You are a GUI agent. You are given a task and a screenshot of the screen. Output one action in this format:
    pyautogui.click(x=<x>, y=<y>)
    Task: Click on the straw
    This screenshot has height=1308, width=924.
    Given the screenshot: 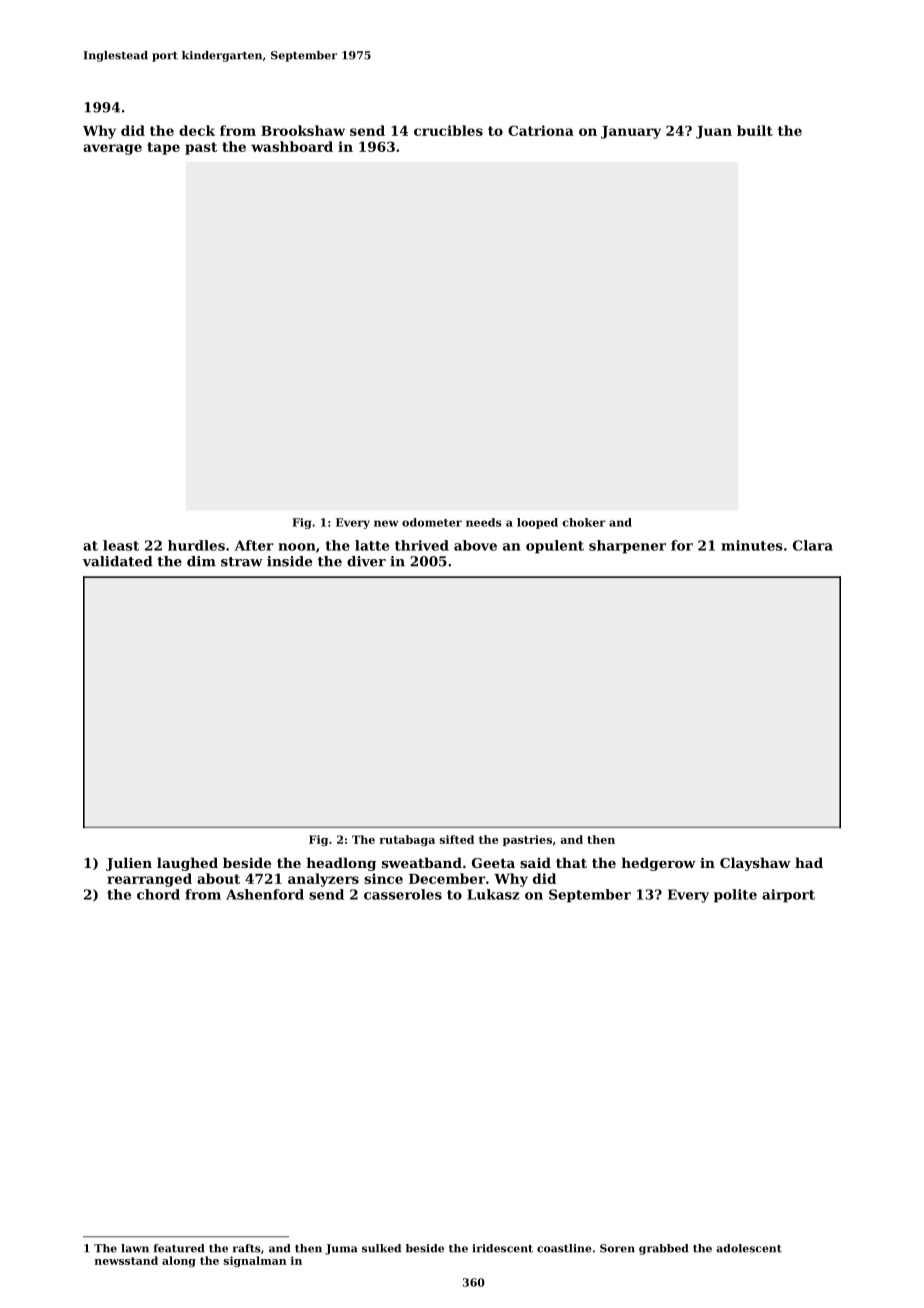 What is the action you would take?
    pyautogui.click(x=242, y=562)
